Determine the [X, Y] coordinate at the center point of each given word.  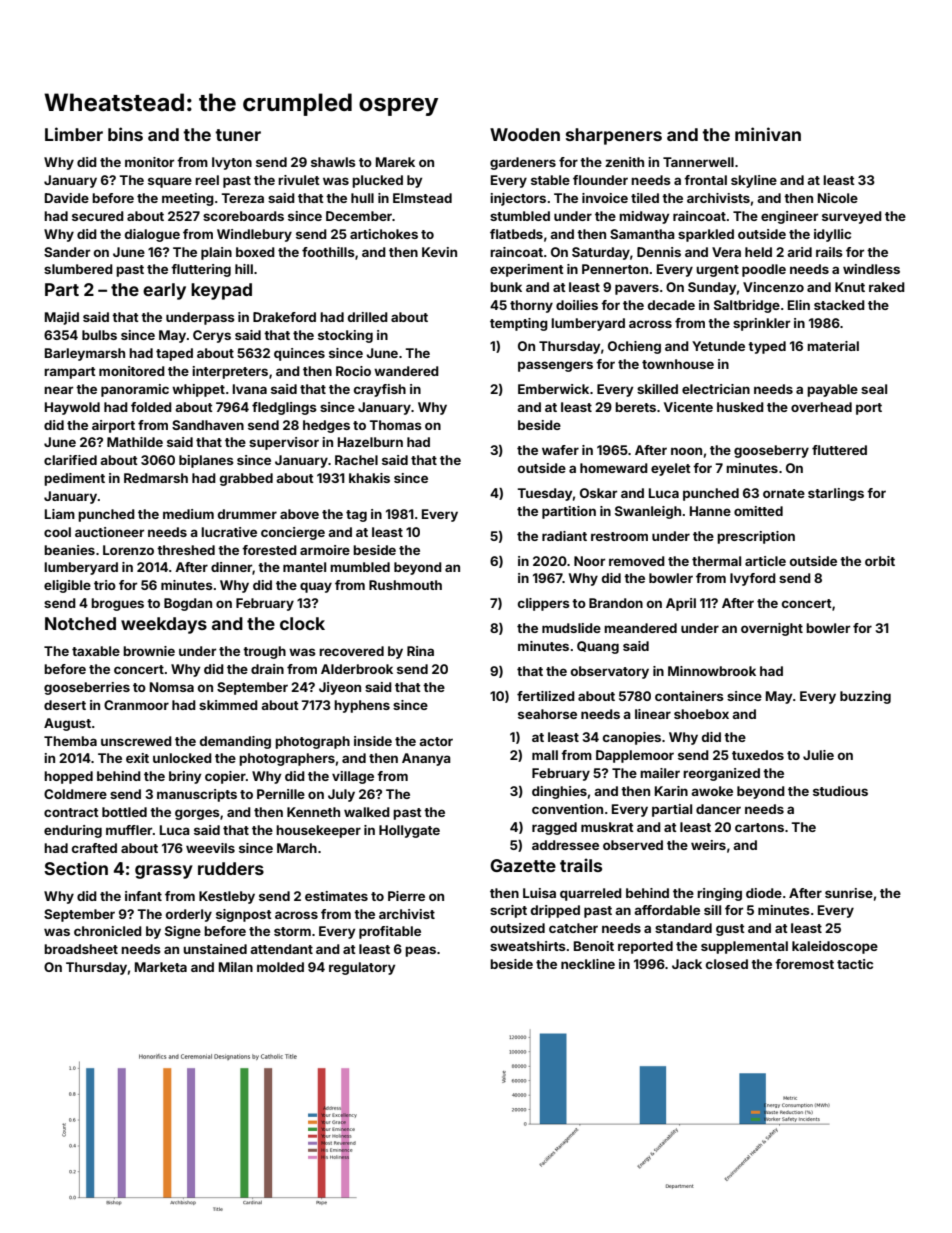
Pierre [406, 896]
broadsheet [81, 949]
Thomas [395, 425]
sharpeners [614, 136]
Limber [74, 134]
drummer [247, 514]
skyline [754, 181]
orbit [880, 561]
